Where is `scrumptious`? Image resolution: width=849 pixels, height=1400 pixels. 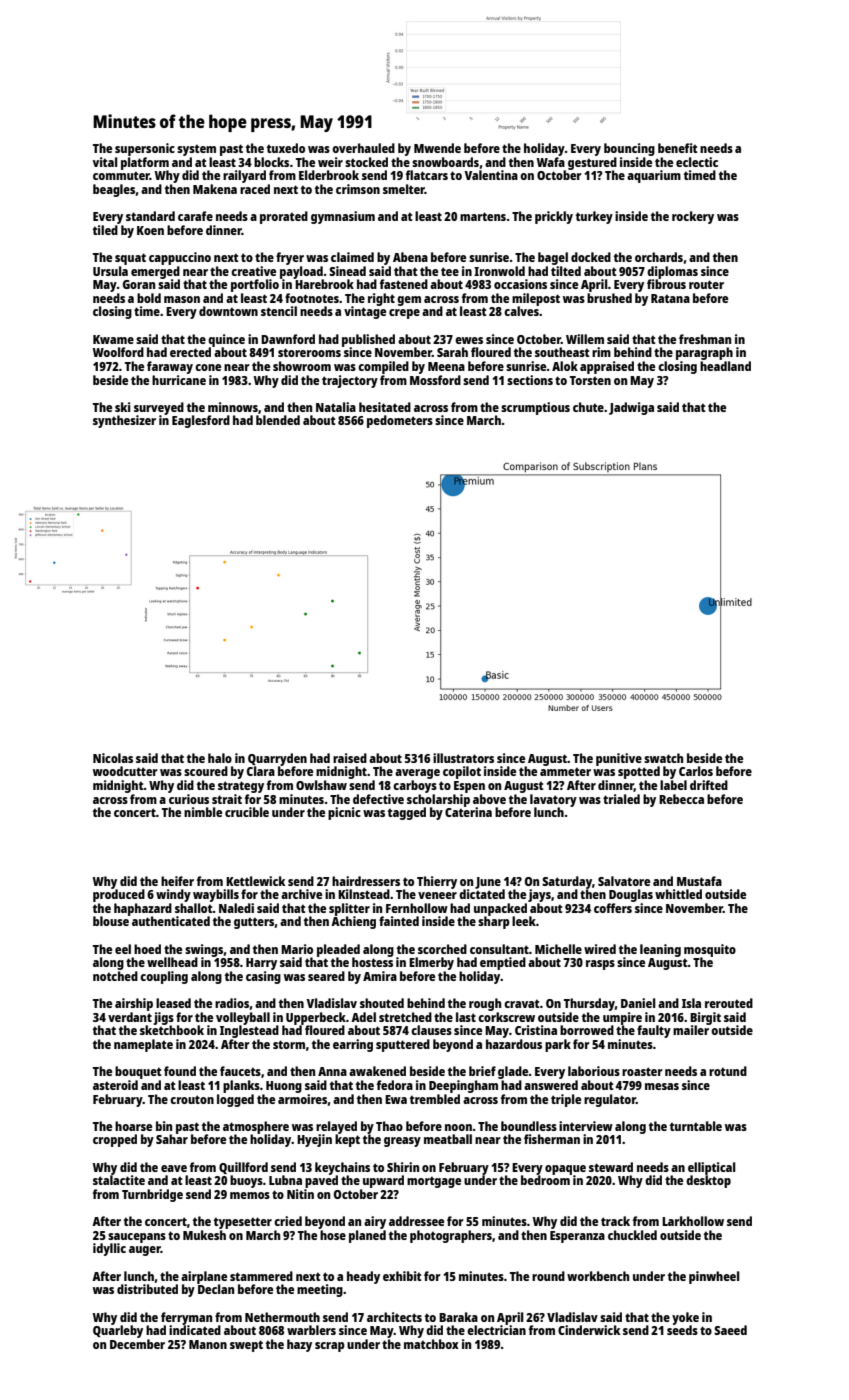
scrumptious is located at coordinates (535, 408).
